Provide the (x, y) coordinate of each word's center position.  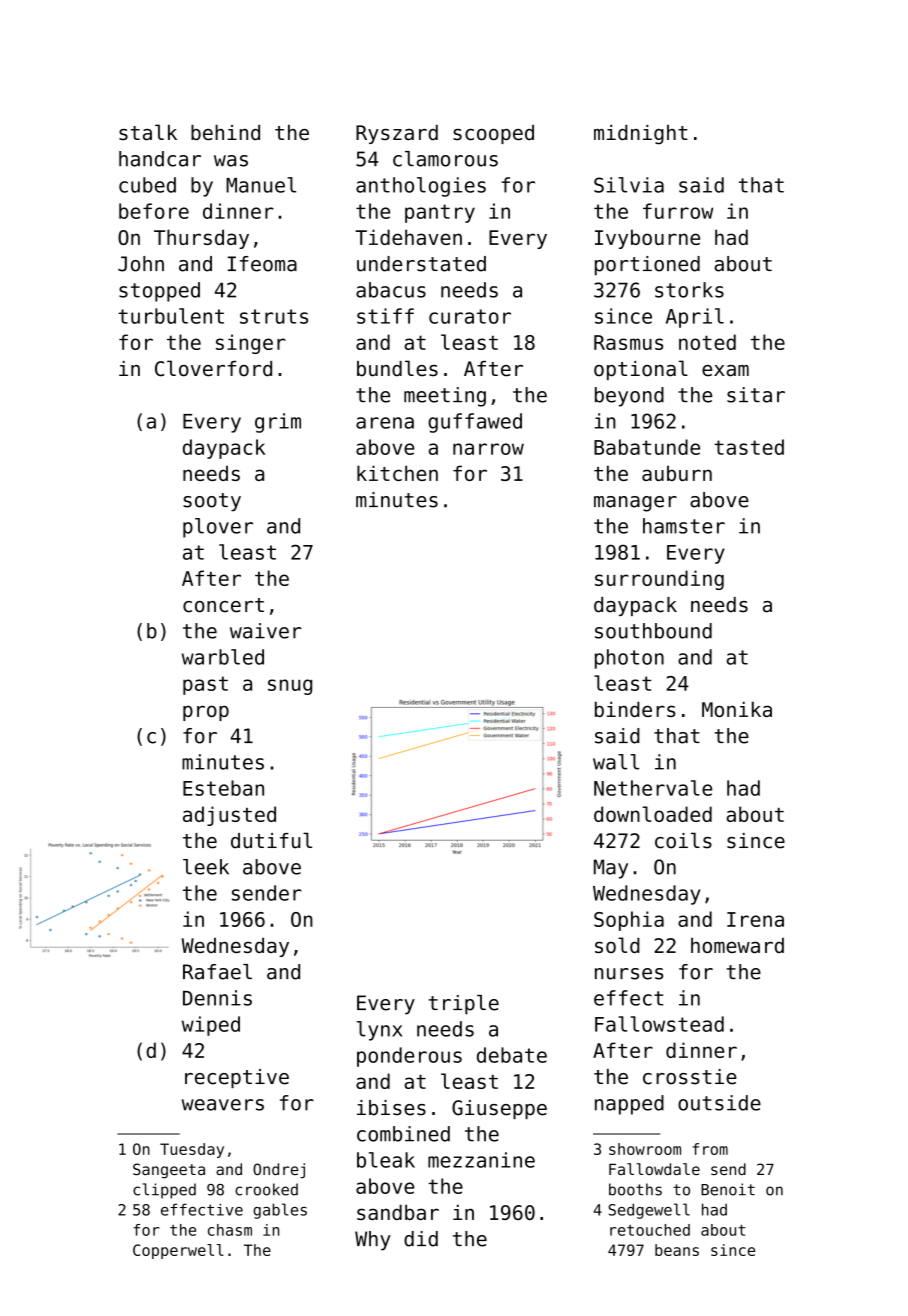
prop (206, 713)
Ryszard (397, 134)
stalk (148, 132)
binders (635, 709)
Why (373, 1241)
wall (616, 762)
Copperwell (178, 1251)
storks (689, 290)
